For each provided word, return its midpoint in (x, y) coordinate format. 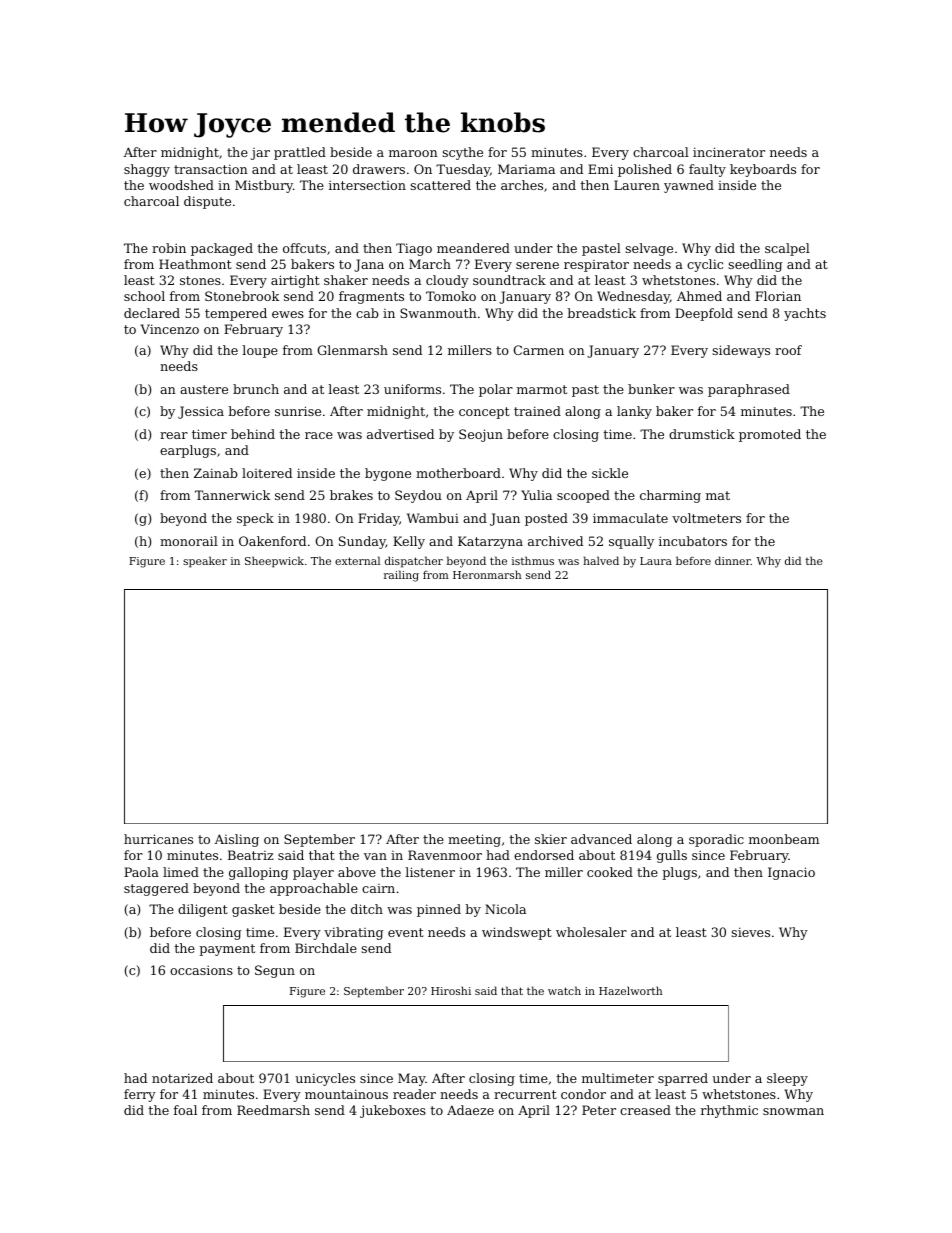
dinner (733, 560)
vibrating (353, 933)
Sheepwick (274, 562)
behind (253, 434)
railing (401, 576)
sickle (610, 473)
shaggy (147, 170)
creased (645, 1110)
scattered (440, 185)
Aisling (237, 840)
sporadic (716, 840)
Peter (599, 1110)
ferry (140, 1095)
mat (718, 495)
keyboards (763, 170)
